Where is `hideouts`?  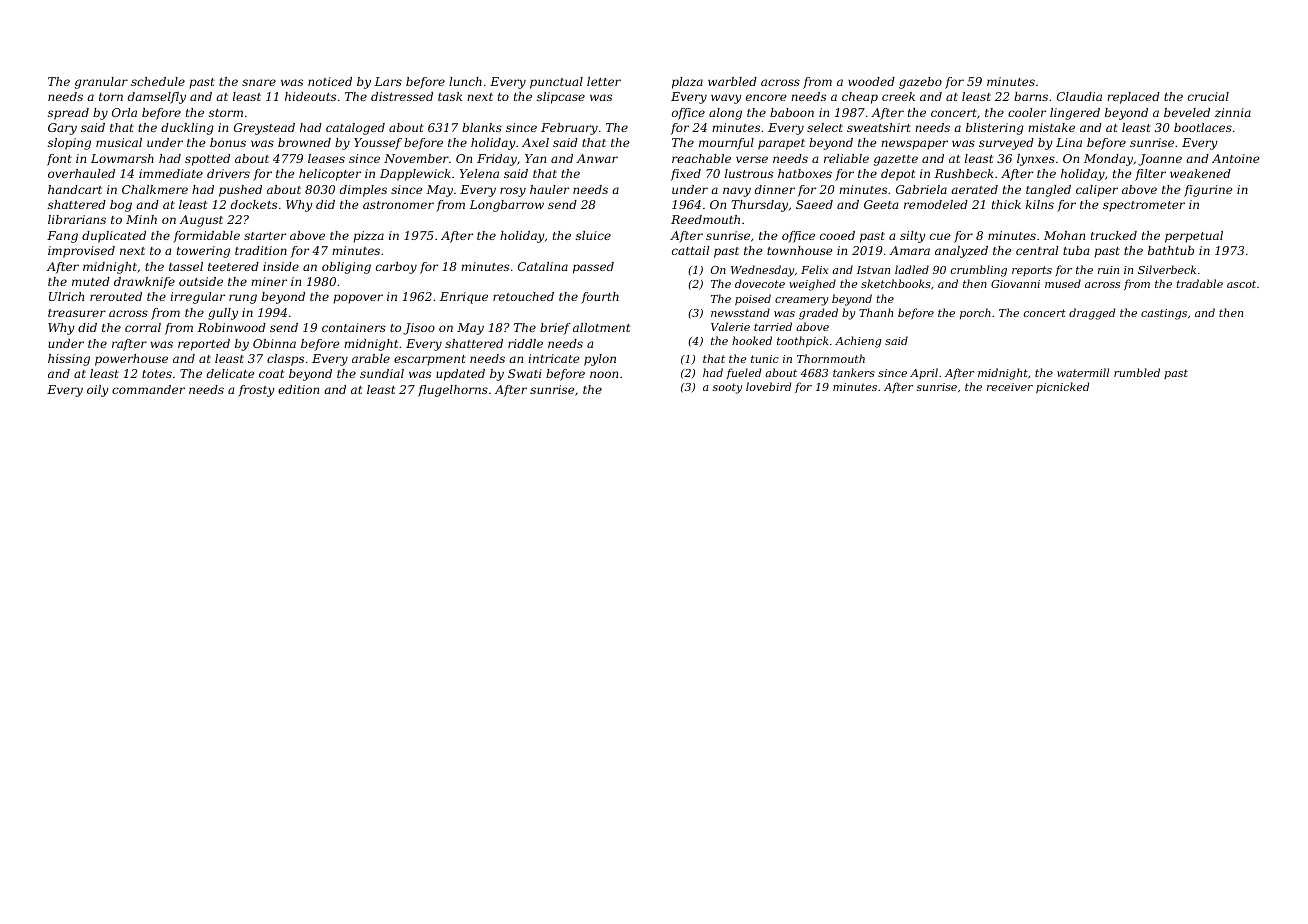
hideouts is located at coordinates (310, 96).
